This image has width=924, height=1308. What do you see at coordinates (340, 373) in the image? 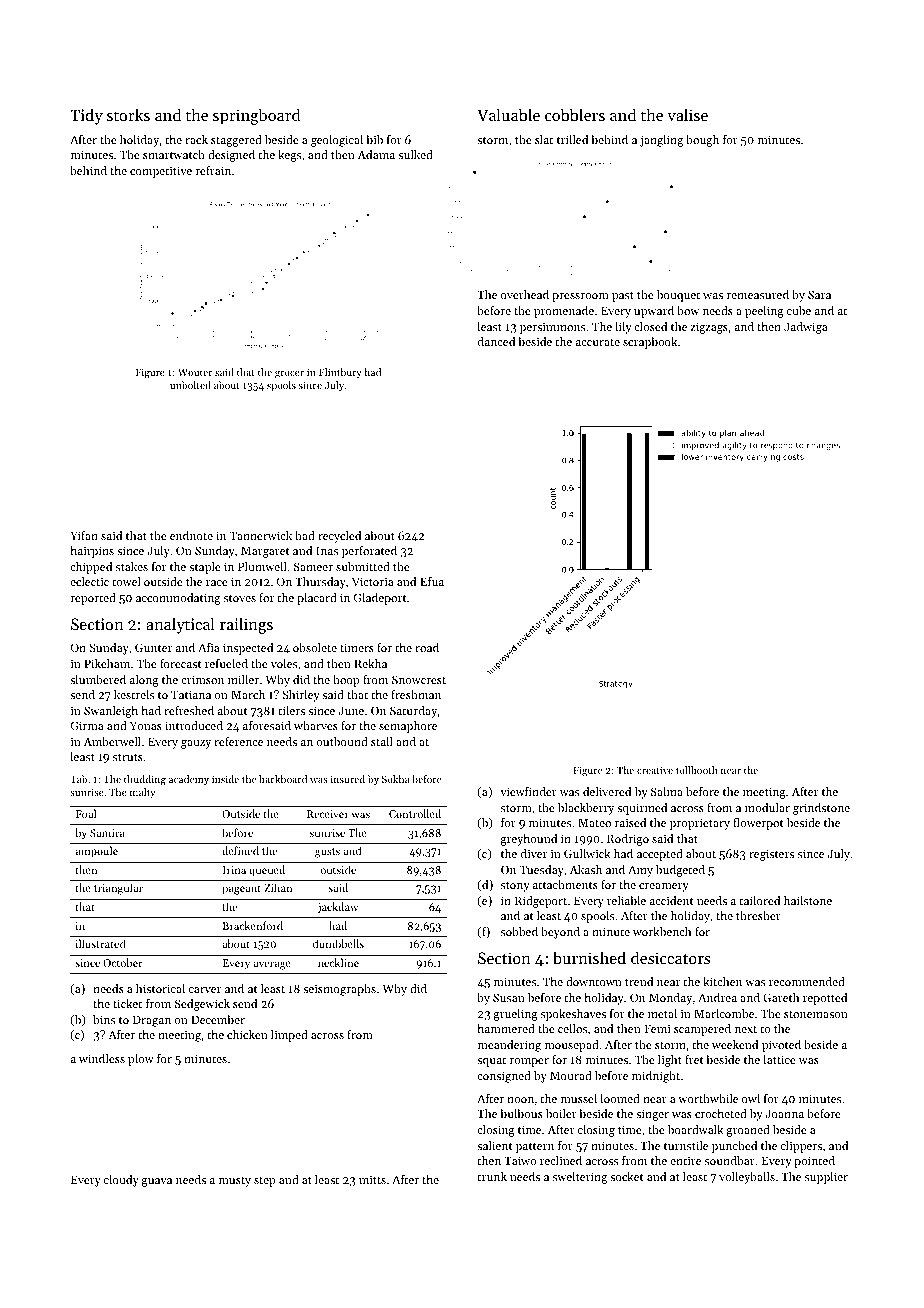
I see `Flintbury` at bounding box center [340, 373].
